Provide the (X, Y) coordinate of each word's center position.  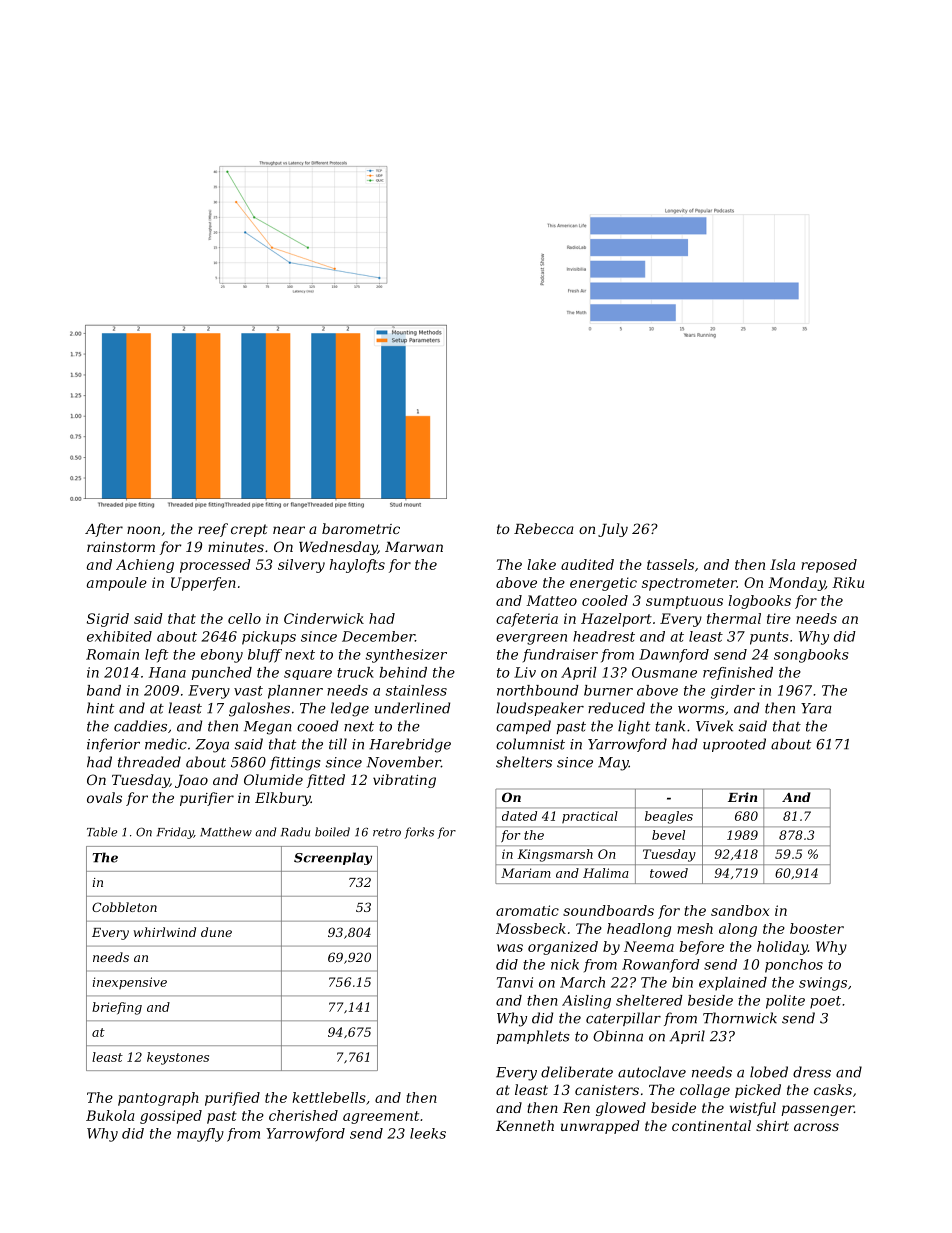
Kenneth (525, 1125)
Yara (816, 708)
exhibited (119, 636)
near (289, 530)
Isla (782, 564)
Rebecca (544, 528)
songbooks (811, 656)
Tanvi (515, 982)
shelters (524, 762)
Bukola (110, 1115)
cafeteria (527, 620)
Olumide (273, 779)
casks (833, 1089)
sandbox (740, 910)
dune (216, 932)
